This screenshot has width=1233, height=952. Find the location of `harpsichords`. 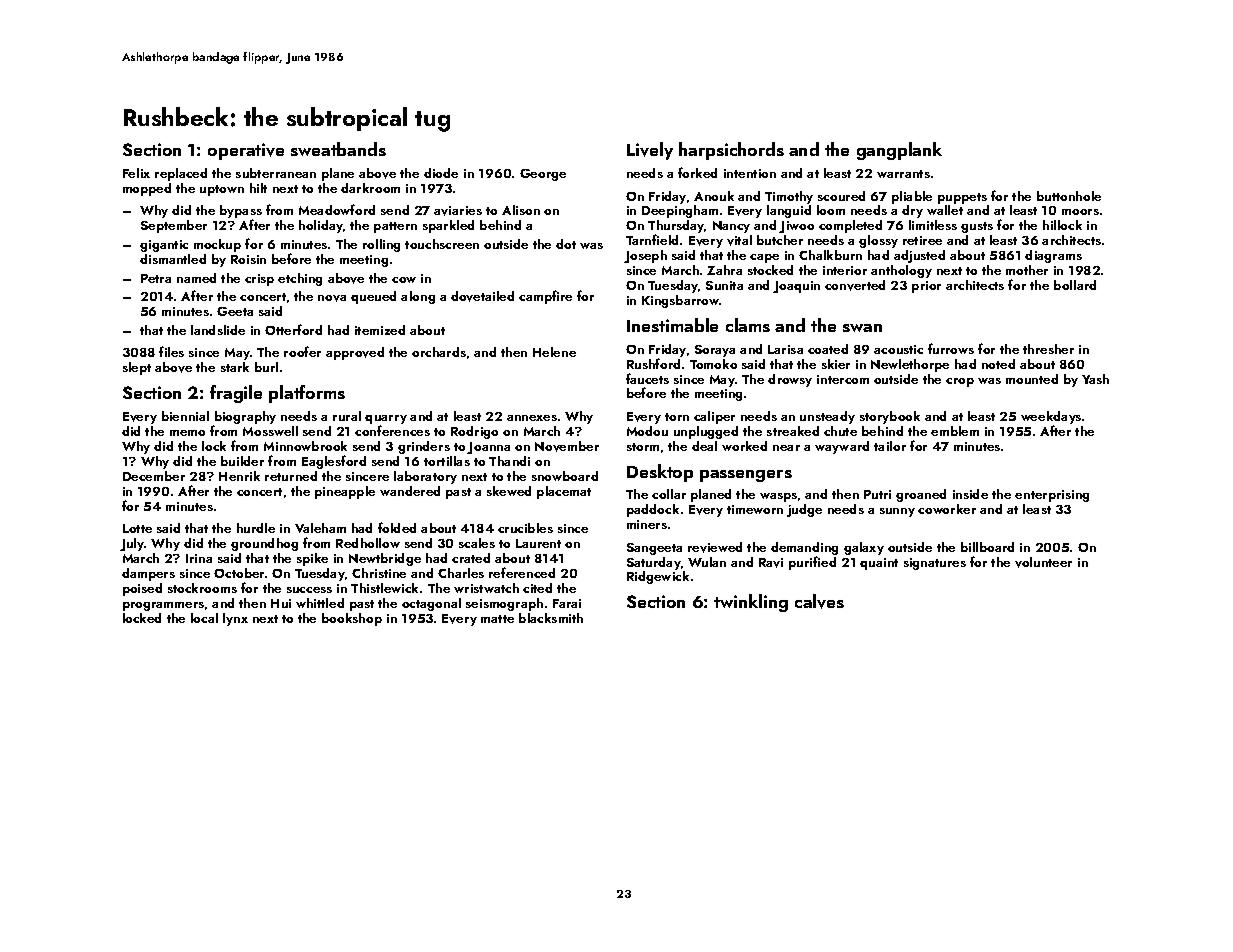

harpsichords is located at coordinates (731, 151).
